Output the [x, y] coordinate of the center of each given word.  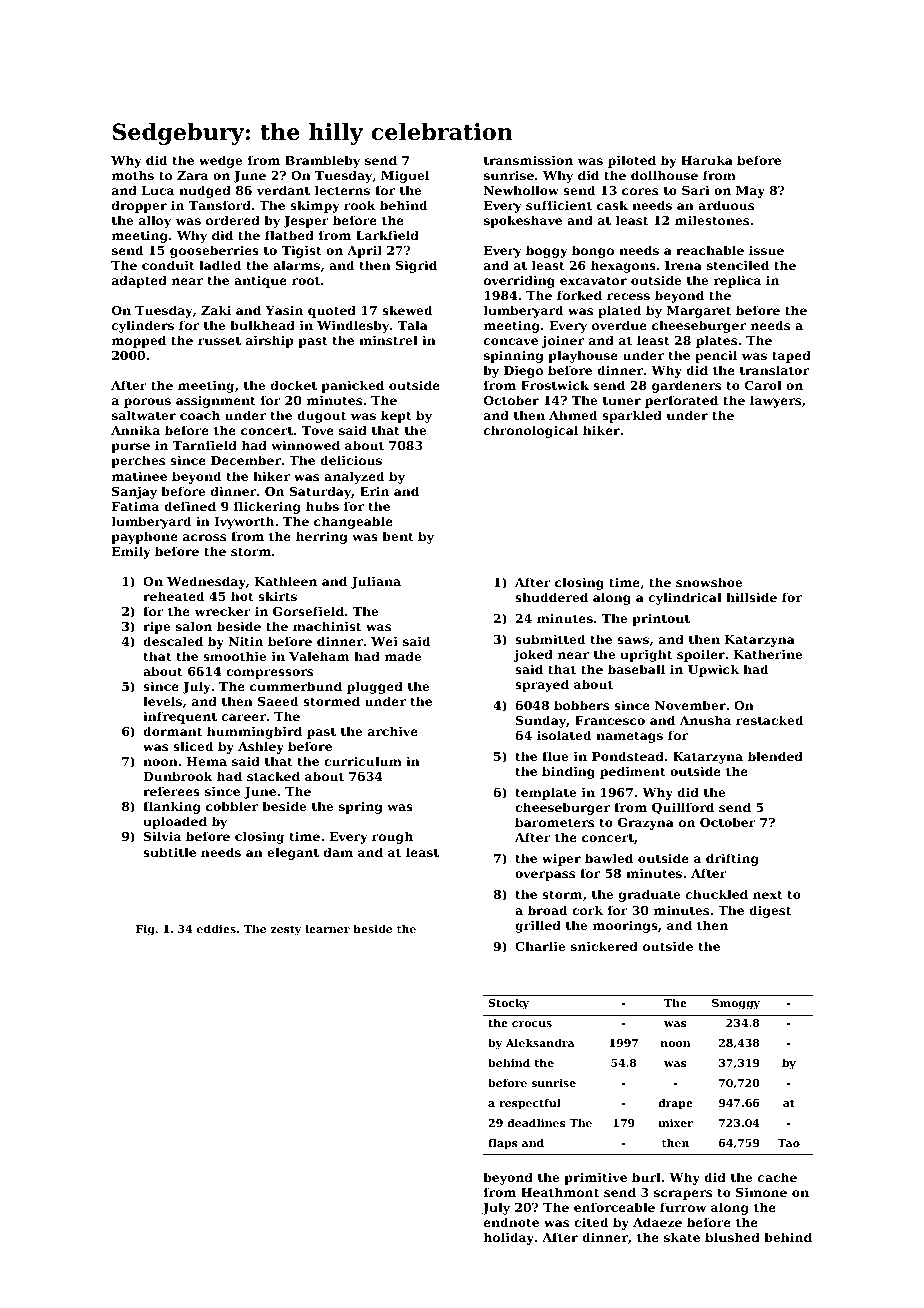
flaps [503, 1144]
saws [633, 640]
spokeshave [523, 221]
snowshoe [709, 582]
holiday [509, 1238]
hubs [322, 506]
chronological [531, 431]
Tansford [220, 205]
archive [393, 731]
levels [162, 701]
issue [766, 250]
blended [775, 756]
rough [392, 837]
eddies [216, 928]
